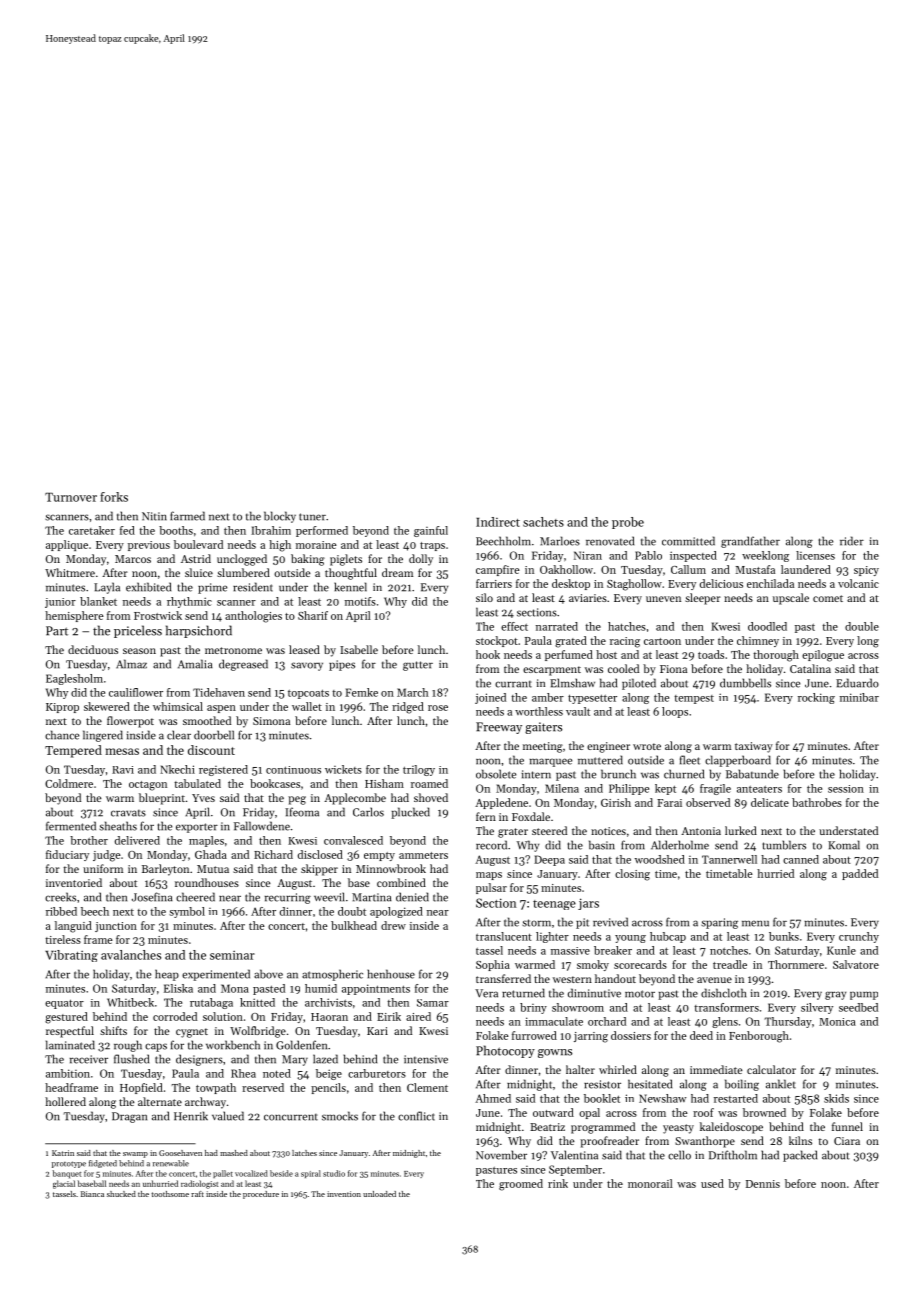  I want to click on Babatunde, so click(752, 774).
